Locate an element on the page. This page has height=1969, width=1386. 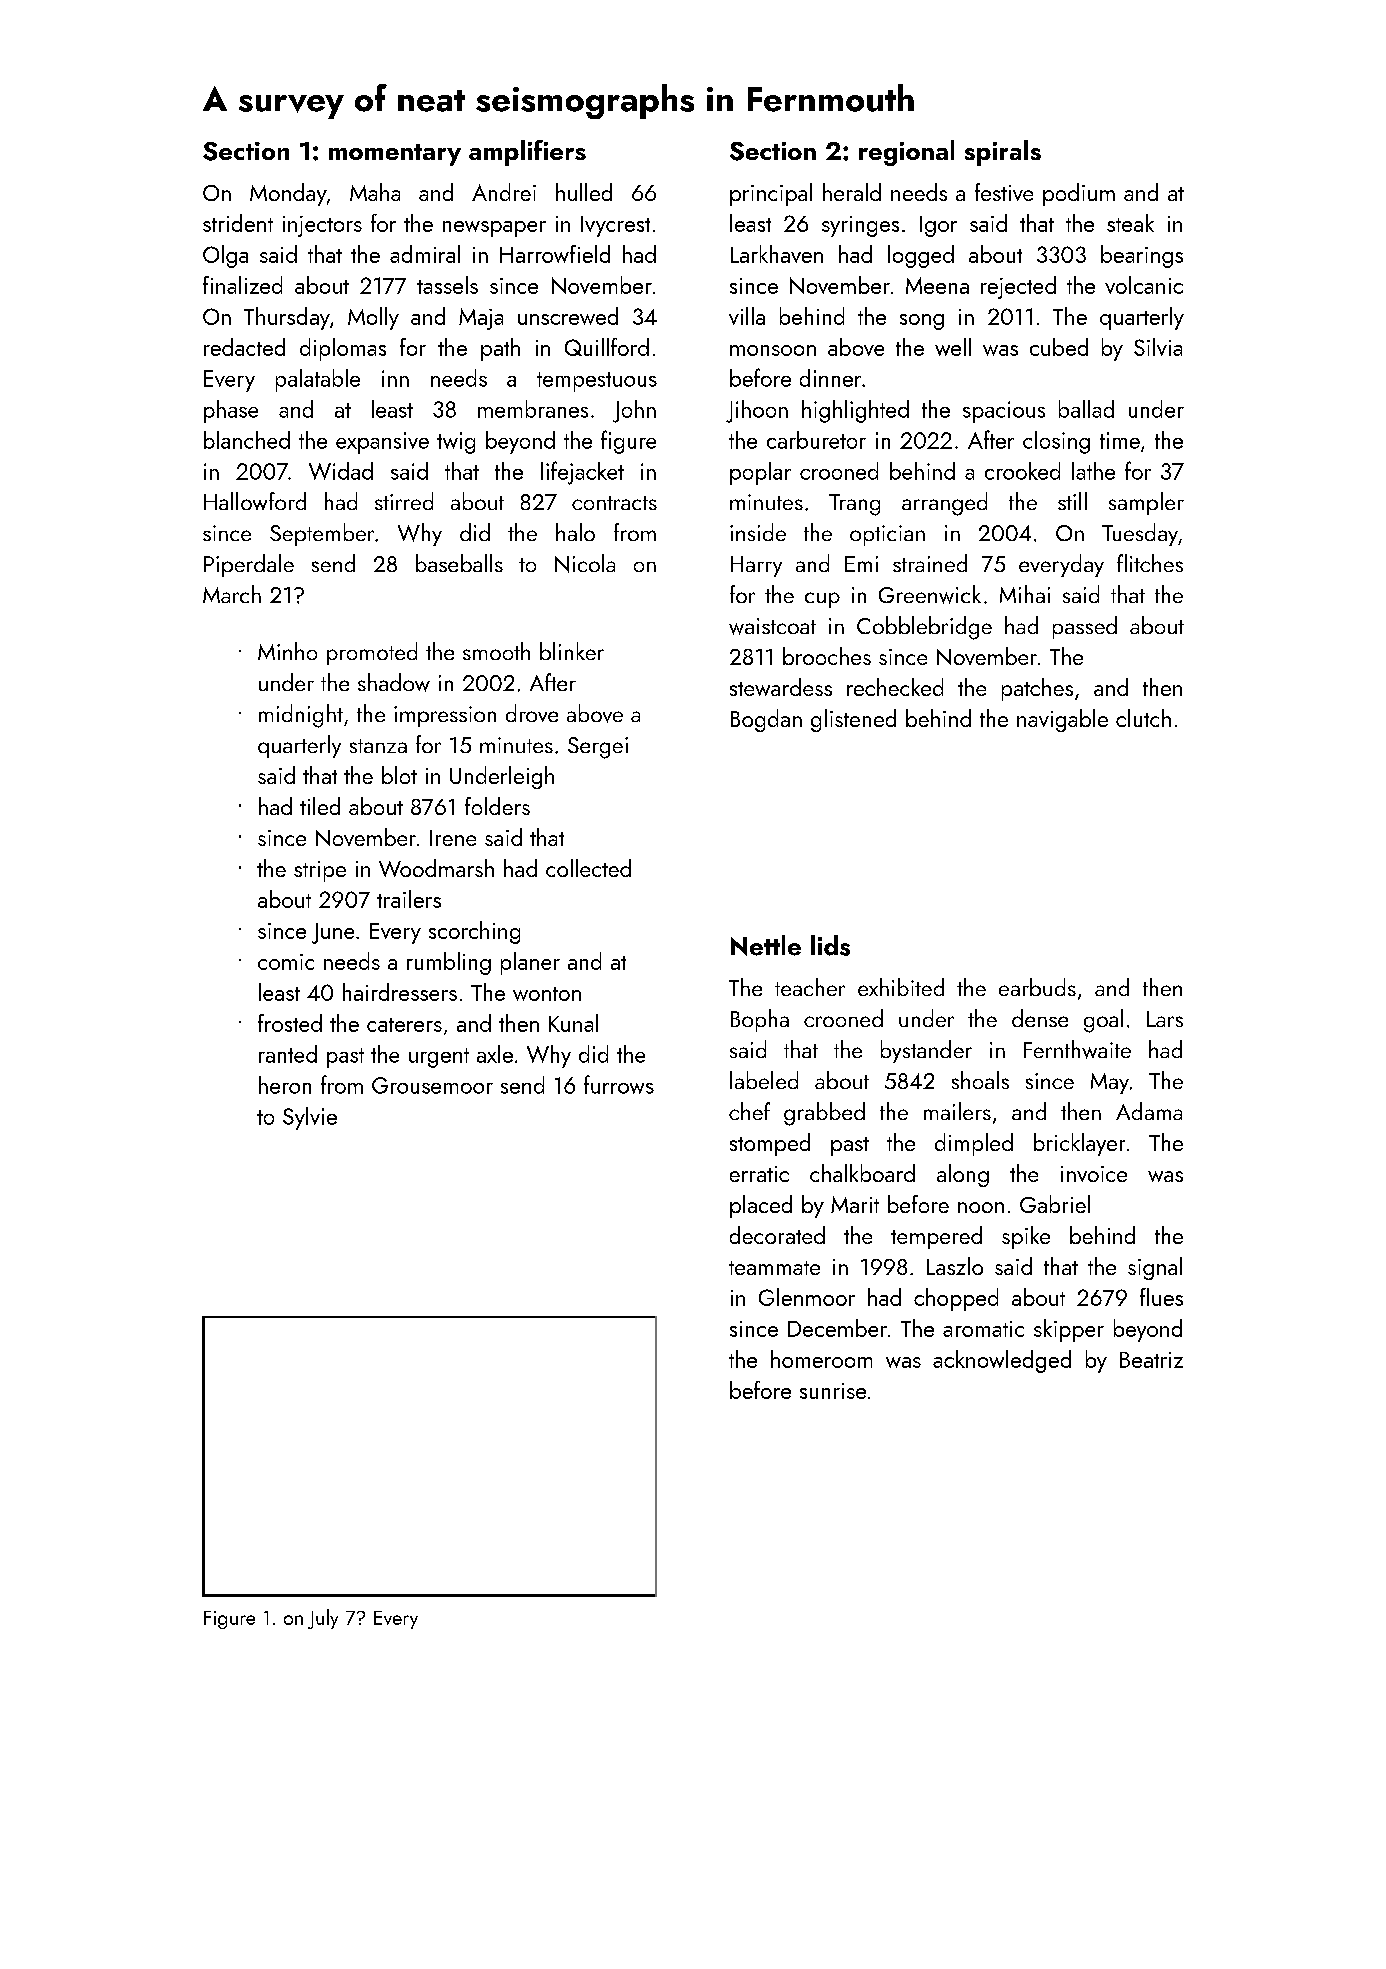
invoice is located at coordinates (1094, 1174).
